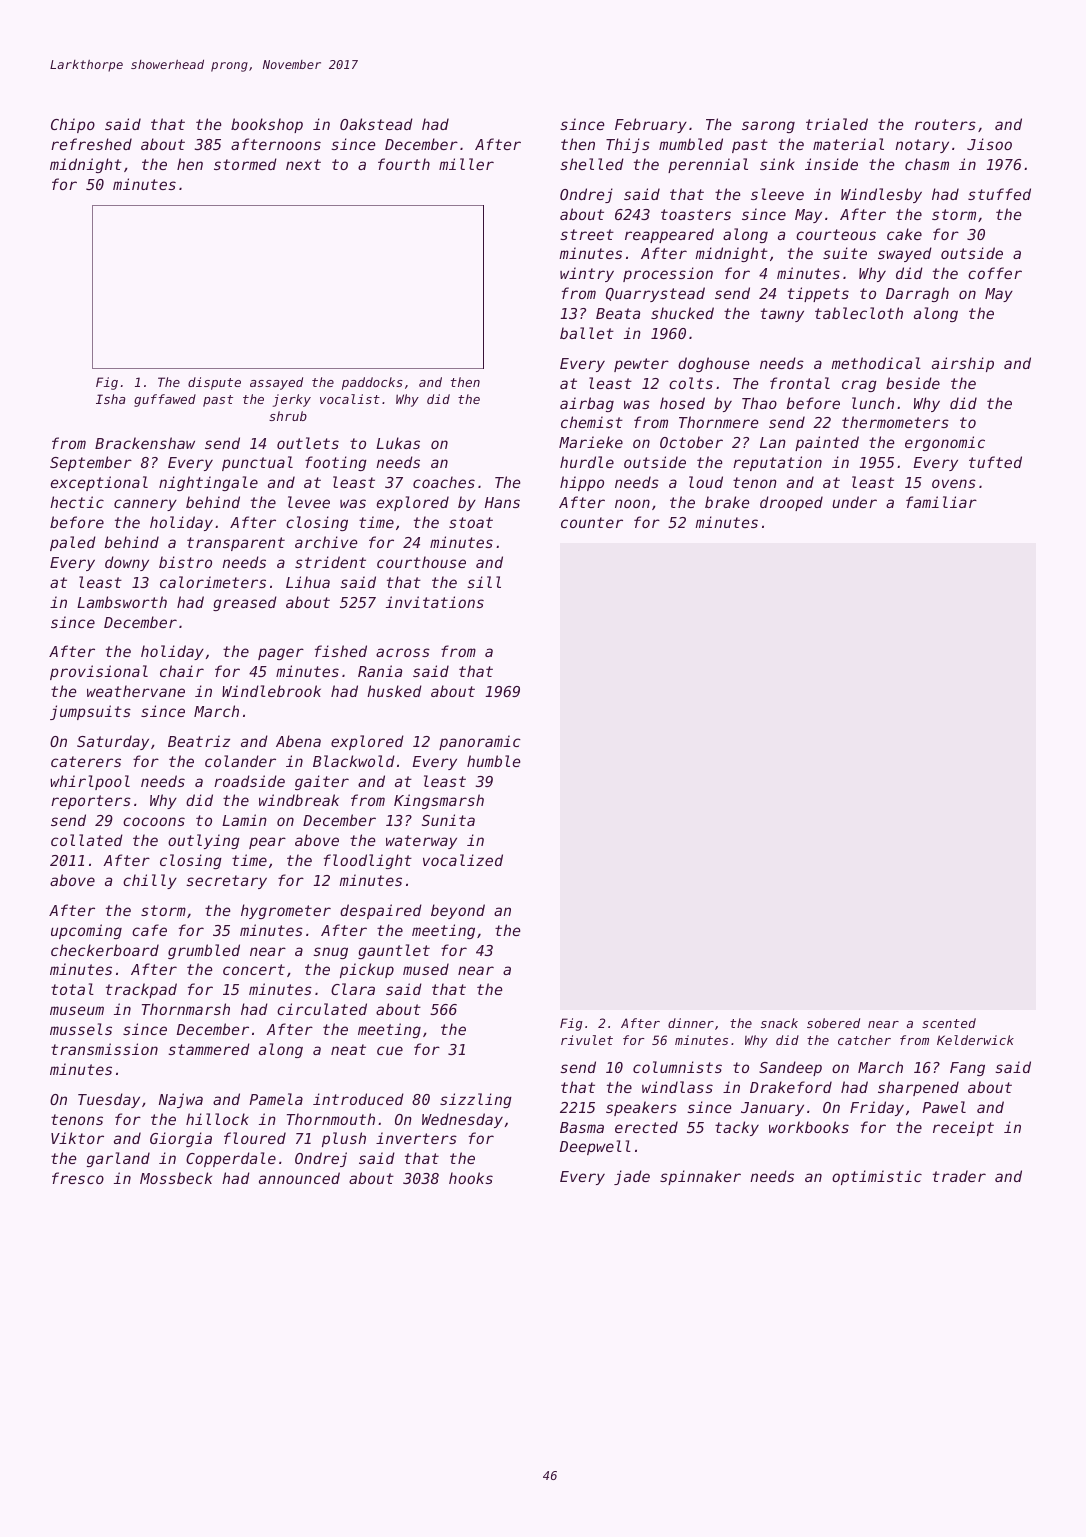 The width and height of the image is (1086, 1537). I want to click on February, so click(651, 125).
